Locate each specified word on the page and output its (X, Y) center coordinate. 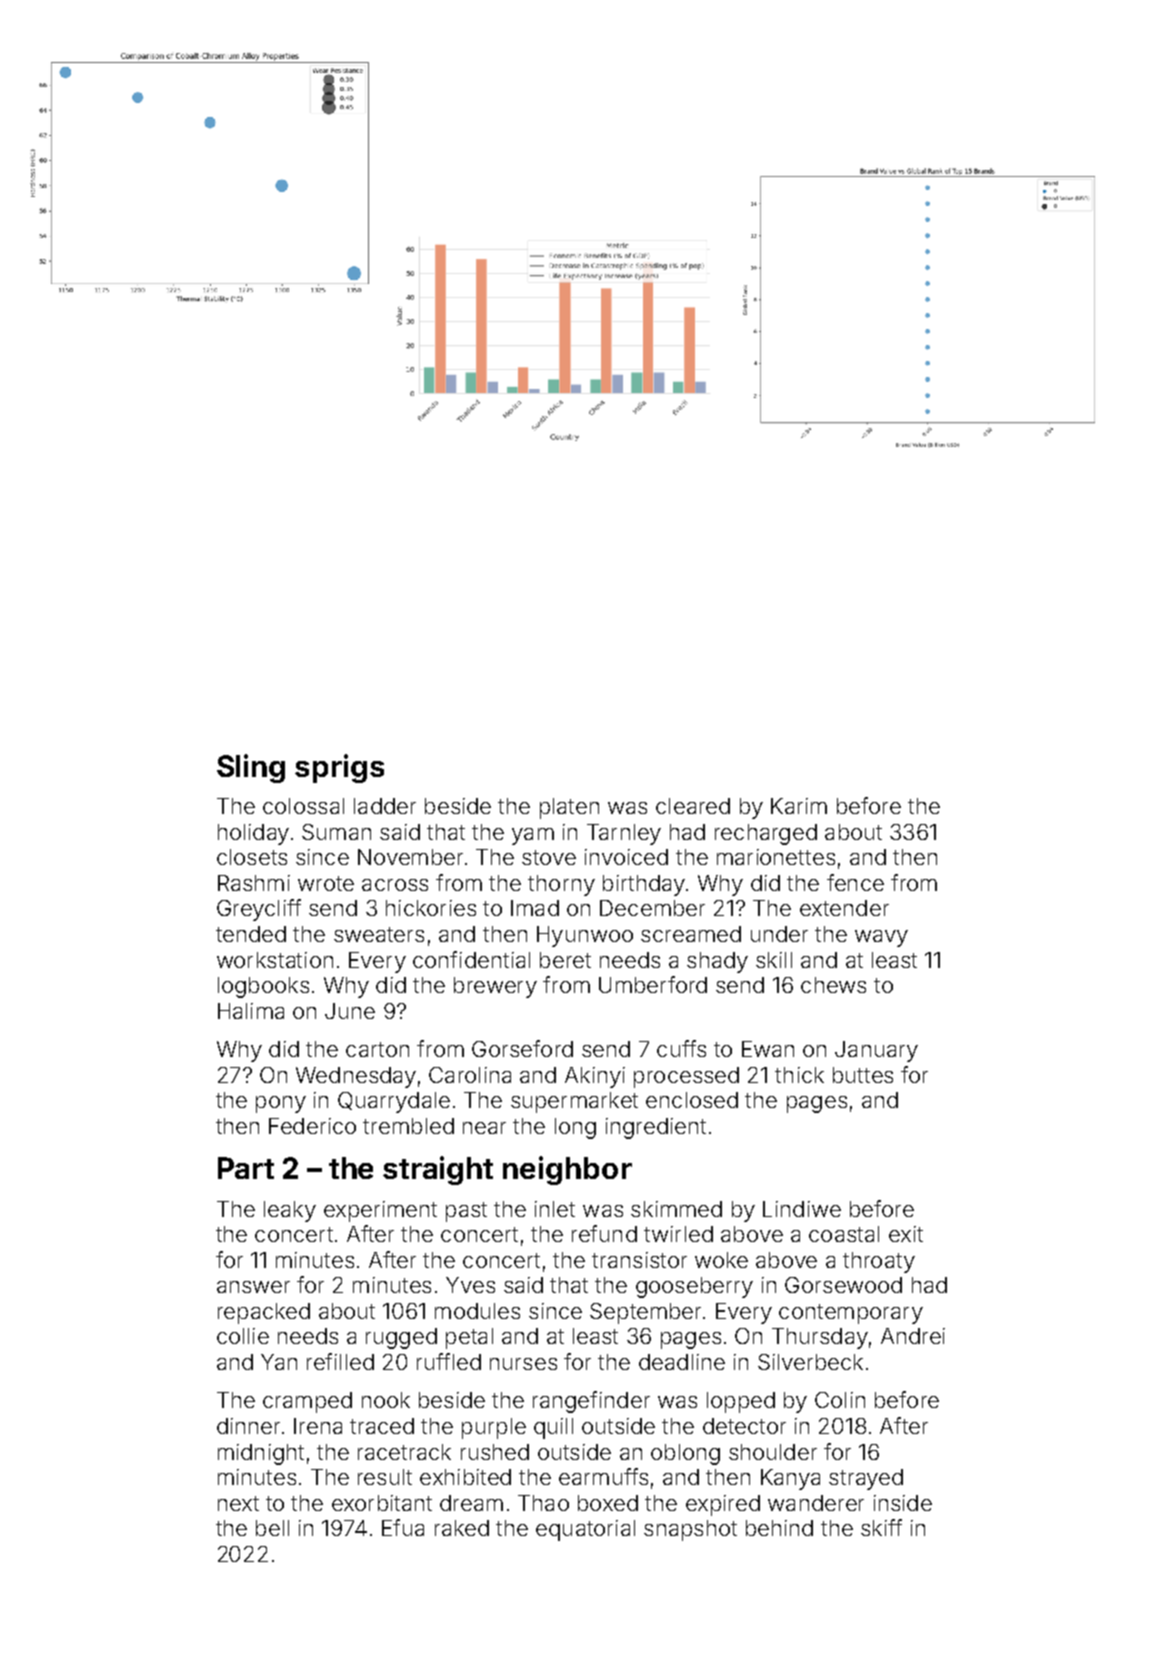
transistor (639, 1260)
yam (533, 836)
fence (855, 882)
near (484, 1128)
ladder (385, 806)
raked (462, 1528)
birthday (644, 885)
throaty (879, 1262)
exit (906, 1234)
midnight (261, 1454)
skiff (881, 1527)
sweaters (379, 934)
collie (243, 1336)
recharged (766, 834)
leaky (290, 1211)
